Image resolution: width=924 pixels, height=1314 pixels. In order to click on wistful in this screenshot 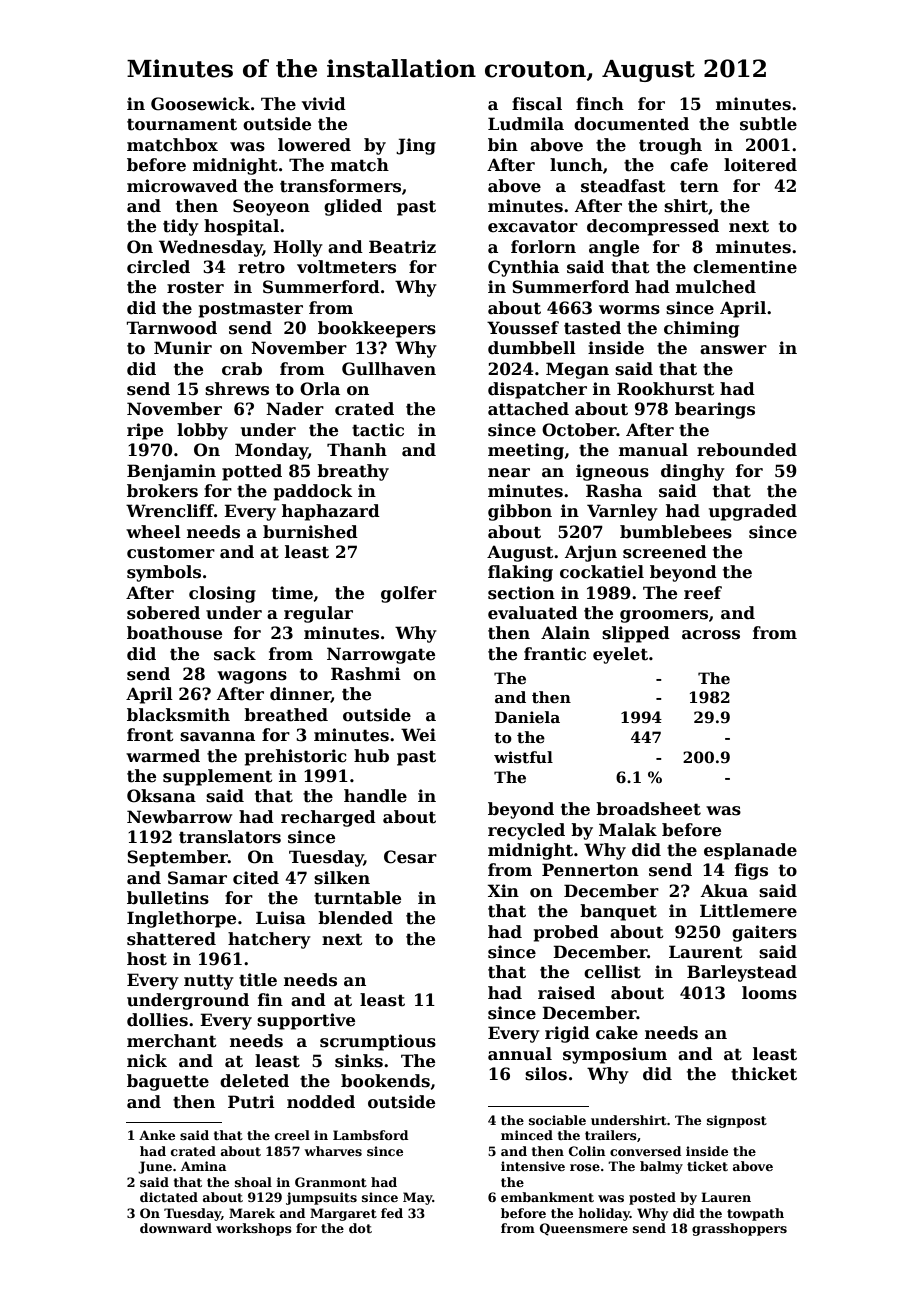, I will do `click(523, 757)`.
